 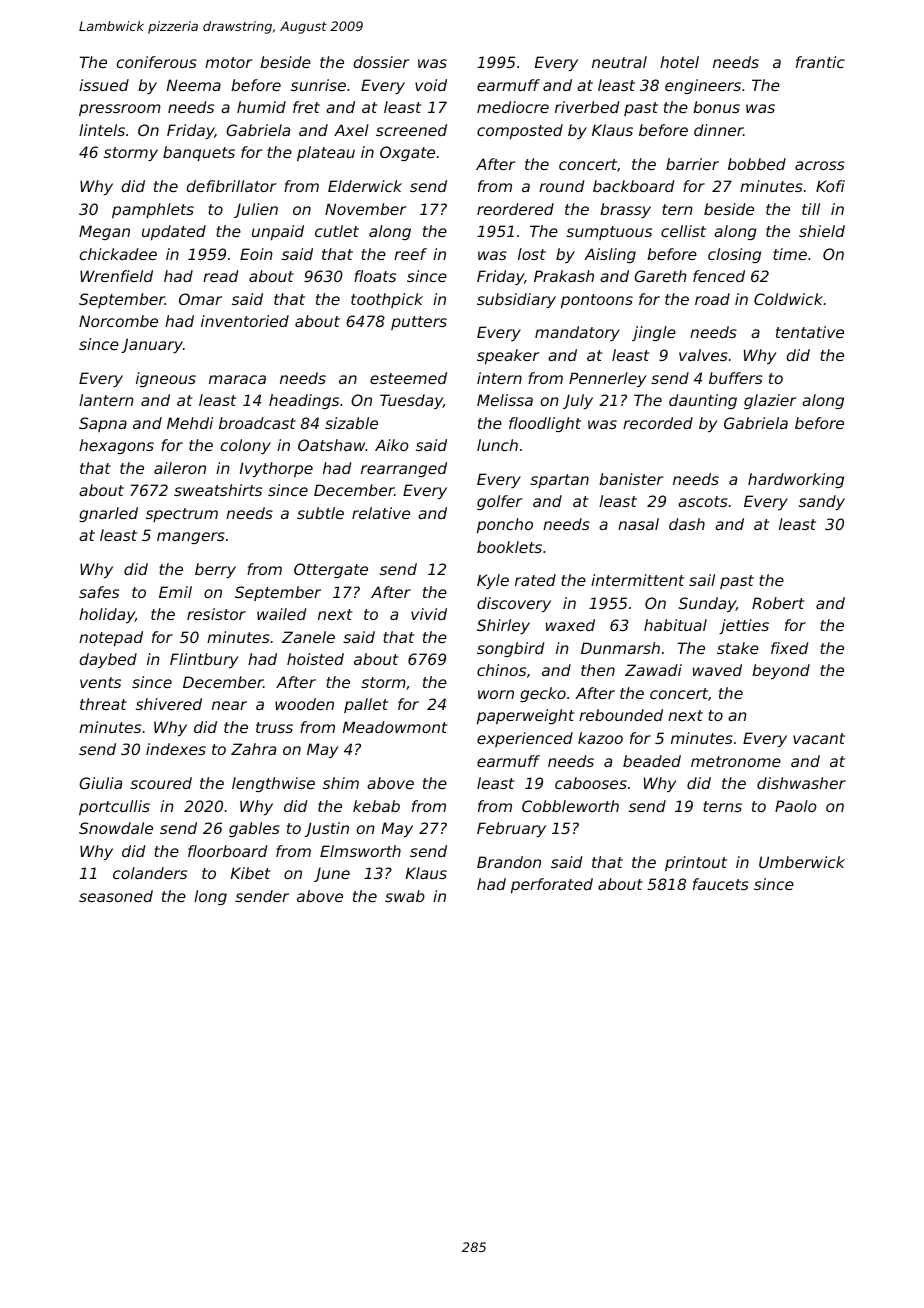 I want to click on Kibet, so click(x=251, y=873).
